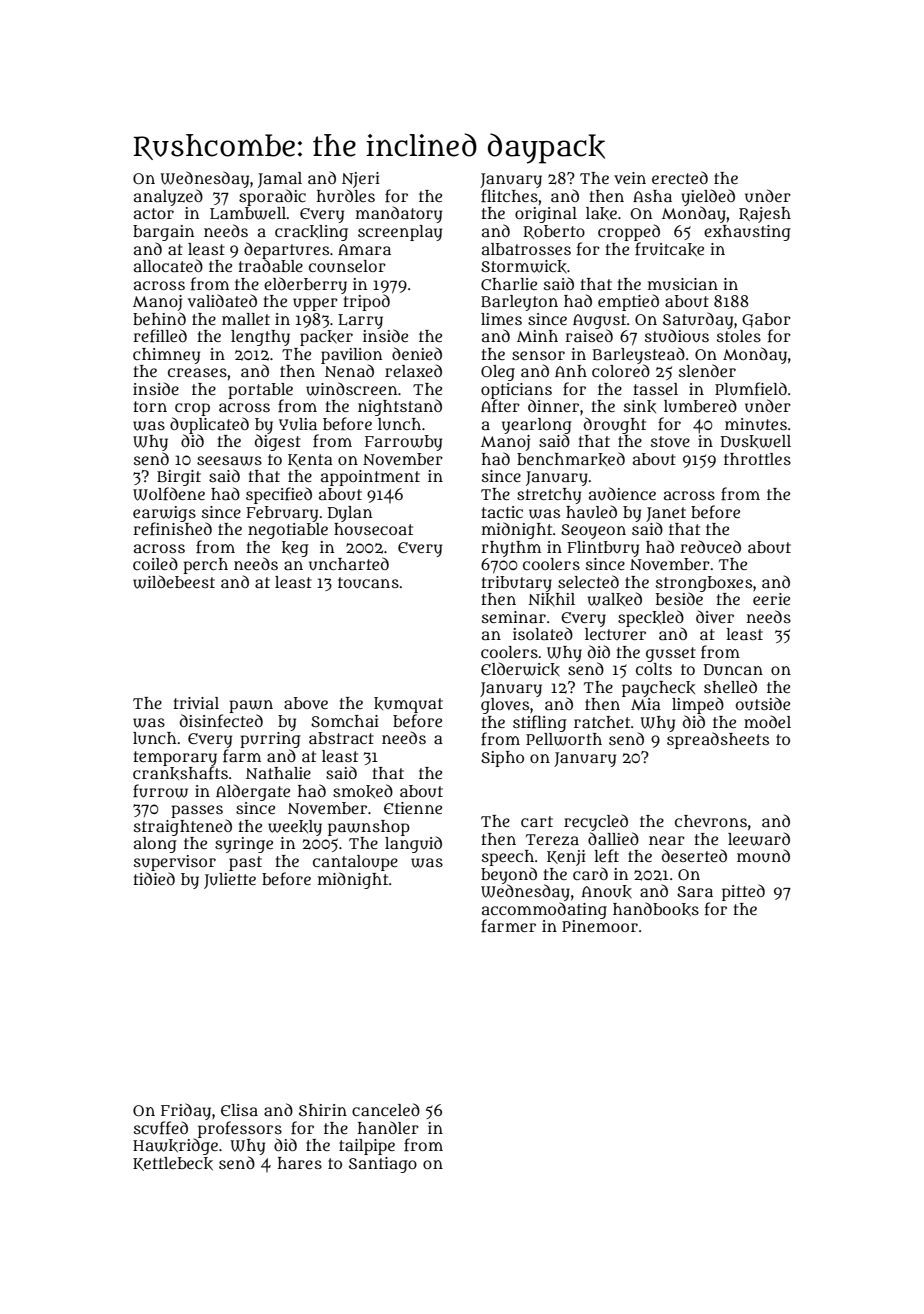 The image size is (924, 1314). What do you see at coordinates (270, 740) in the screenshot?
I see `purring` at bounding box center [270, 740].
